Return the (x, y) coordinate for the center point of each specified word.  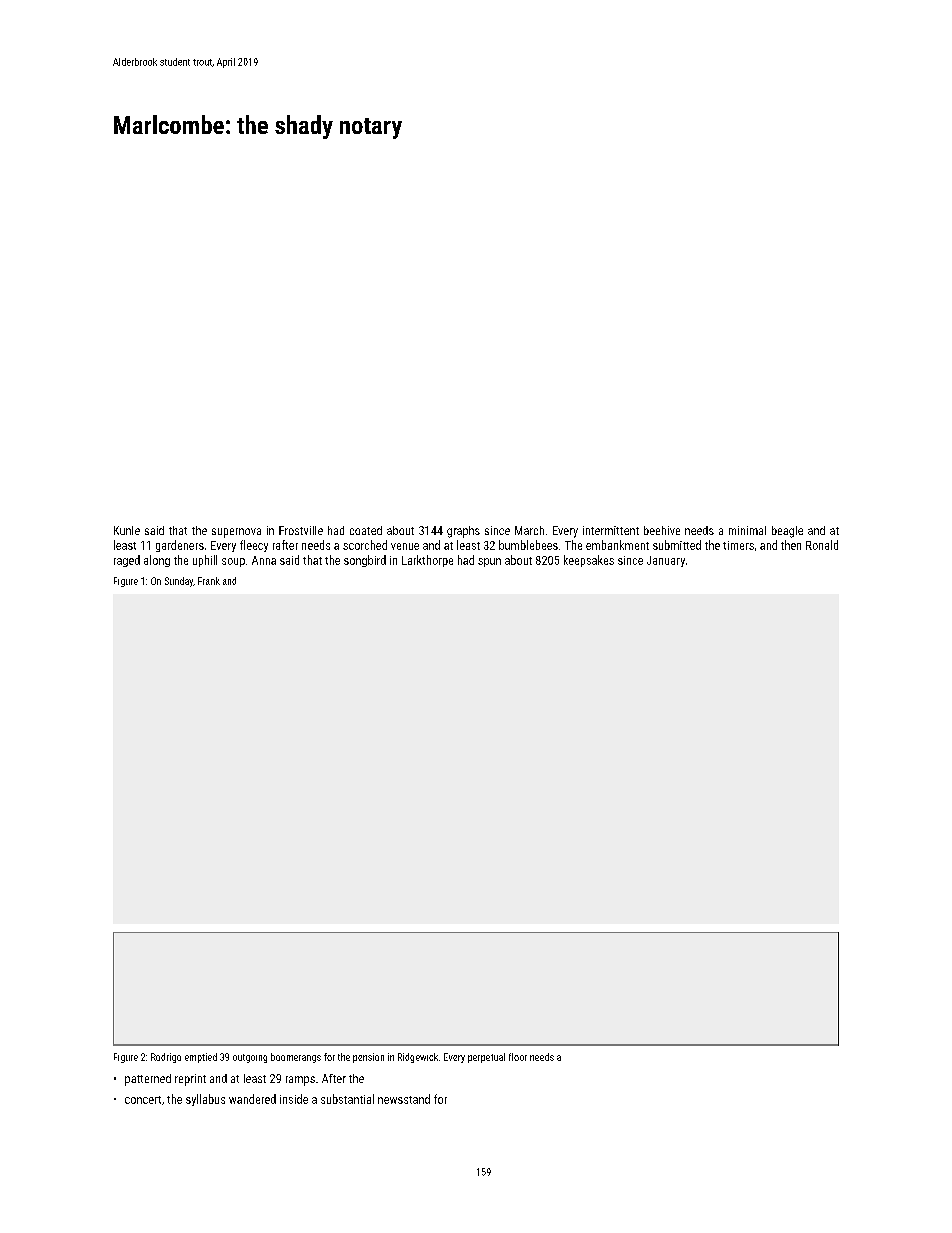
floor (518, 1057)
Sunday (179, 582)
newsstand (404, 1099)
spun (489, 562)
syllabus (205, 1100)
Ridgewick (418, 1058)
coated (366, 530)
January (666, 561)
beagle (787, 532)
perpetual (486, 1058)
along (157, 561)
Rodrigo (166, 1058)
